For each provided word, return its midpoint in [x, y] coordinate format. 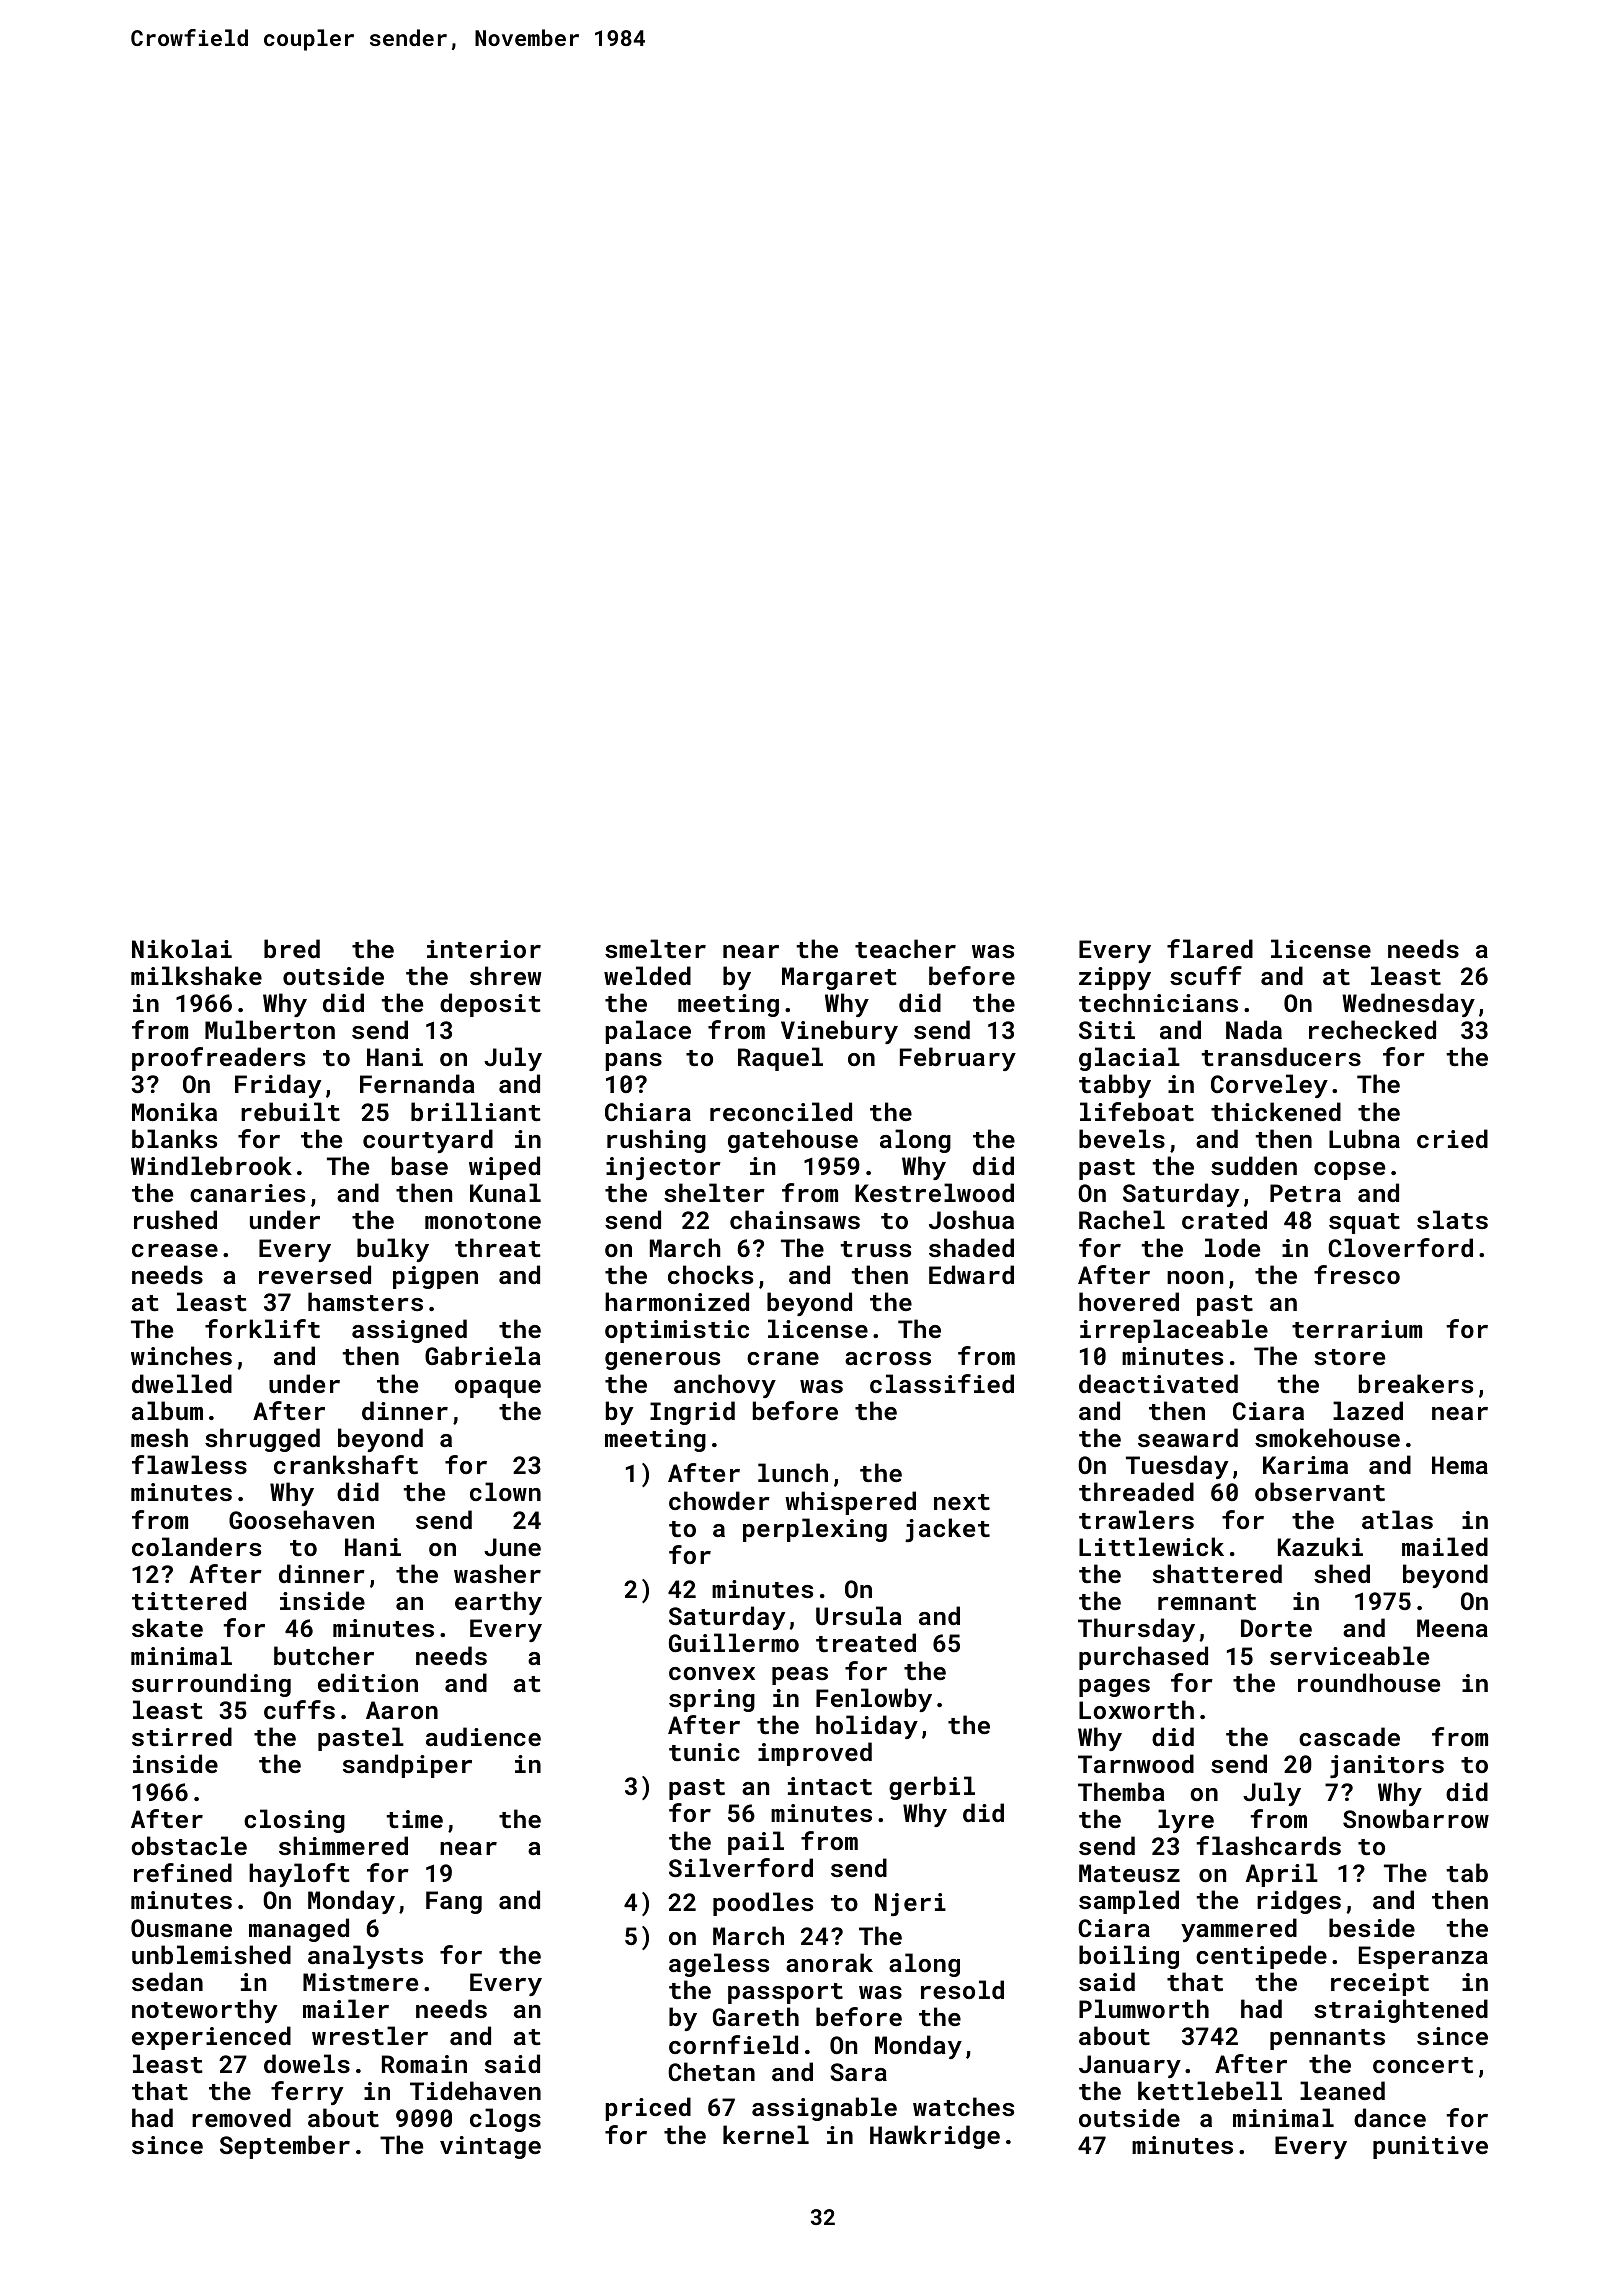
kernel [766, 2134]
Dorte [1276, 1628]
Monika [174, 1111]
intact [830, 1786]
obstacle [189, 1845]
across [888, 1358]
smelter [655, 948]
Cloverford [1400, 1247]
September [285, 2147]
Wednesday [1408, 1005]
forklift [262, 1328]
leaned [1342, 2090]
